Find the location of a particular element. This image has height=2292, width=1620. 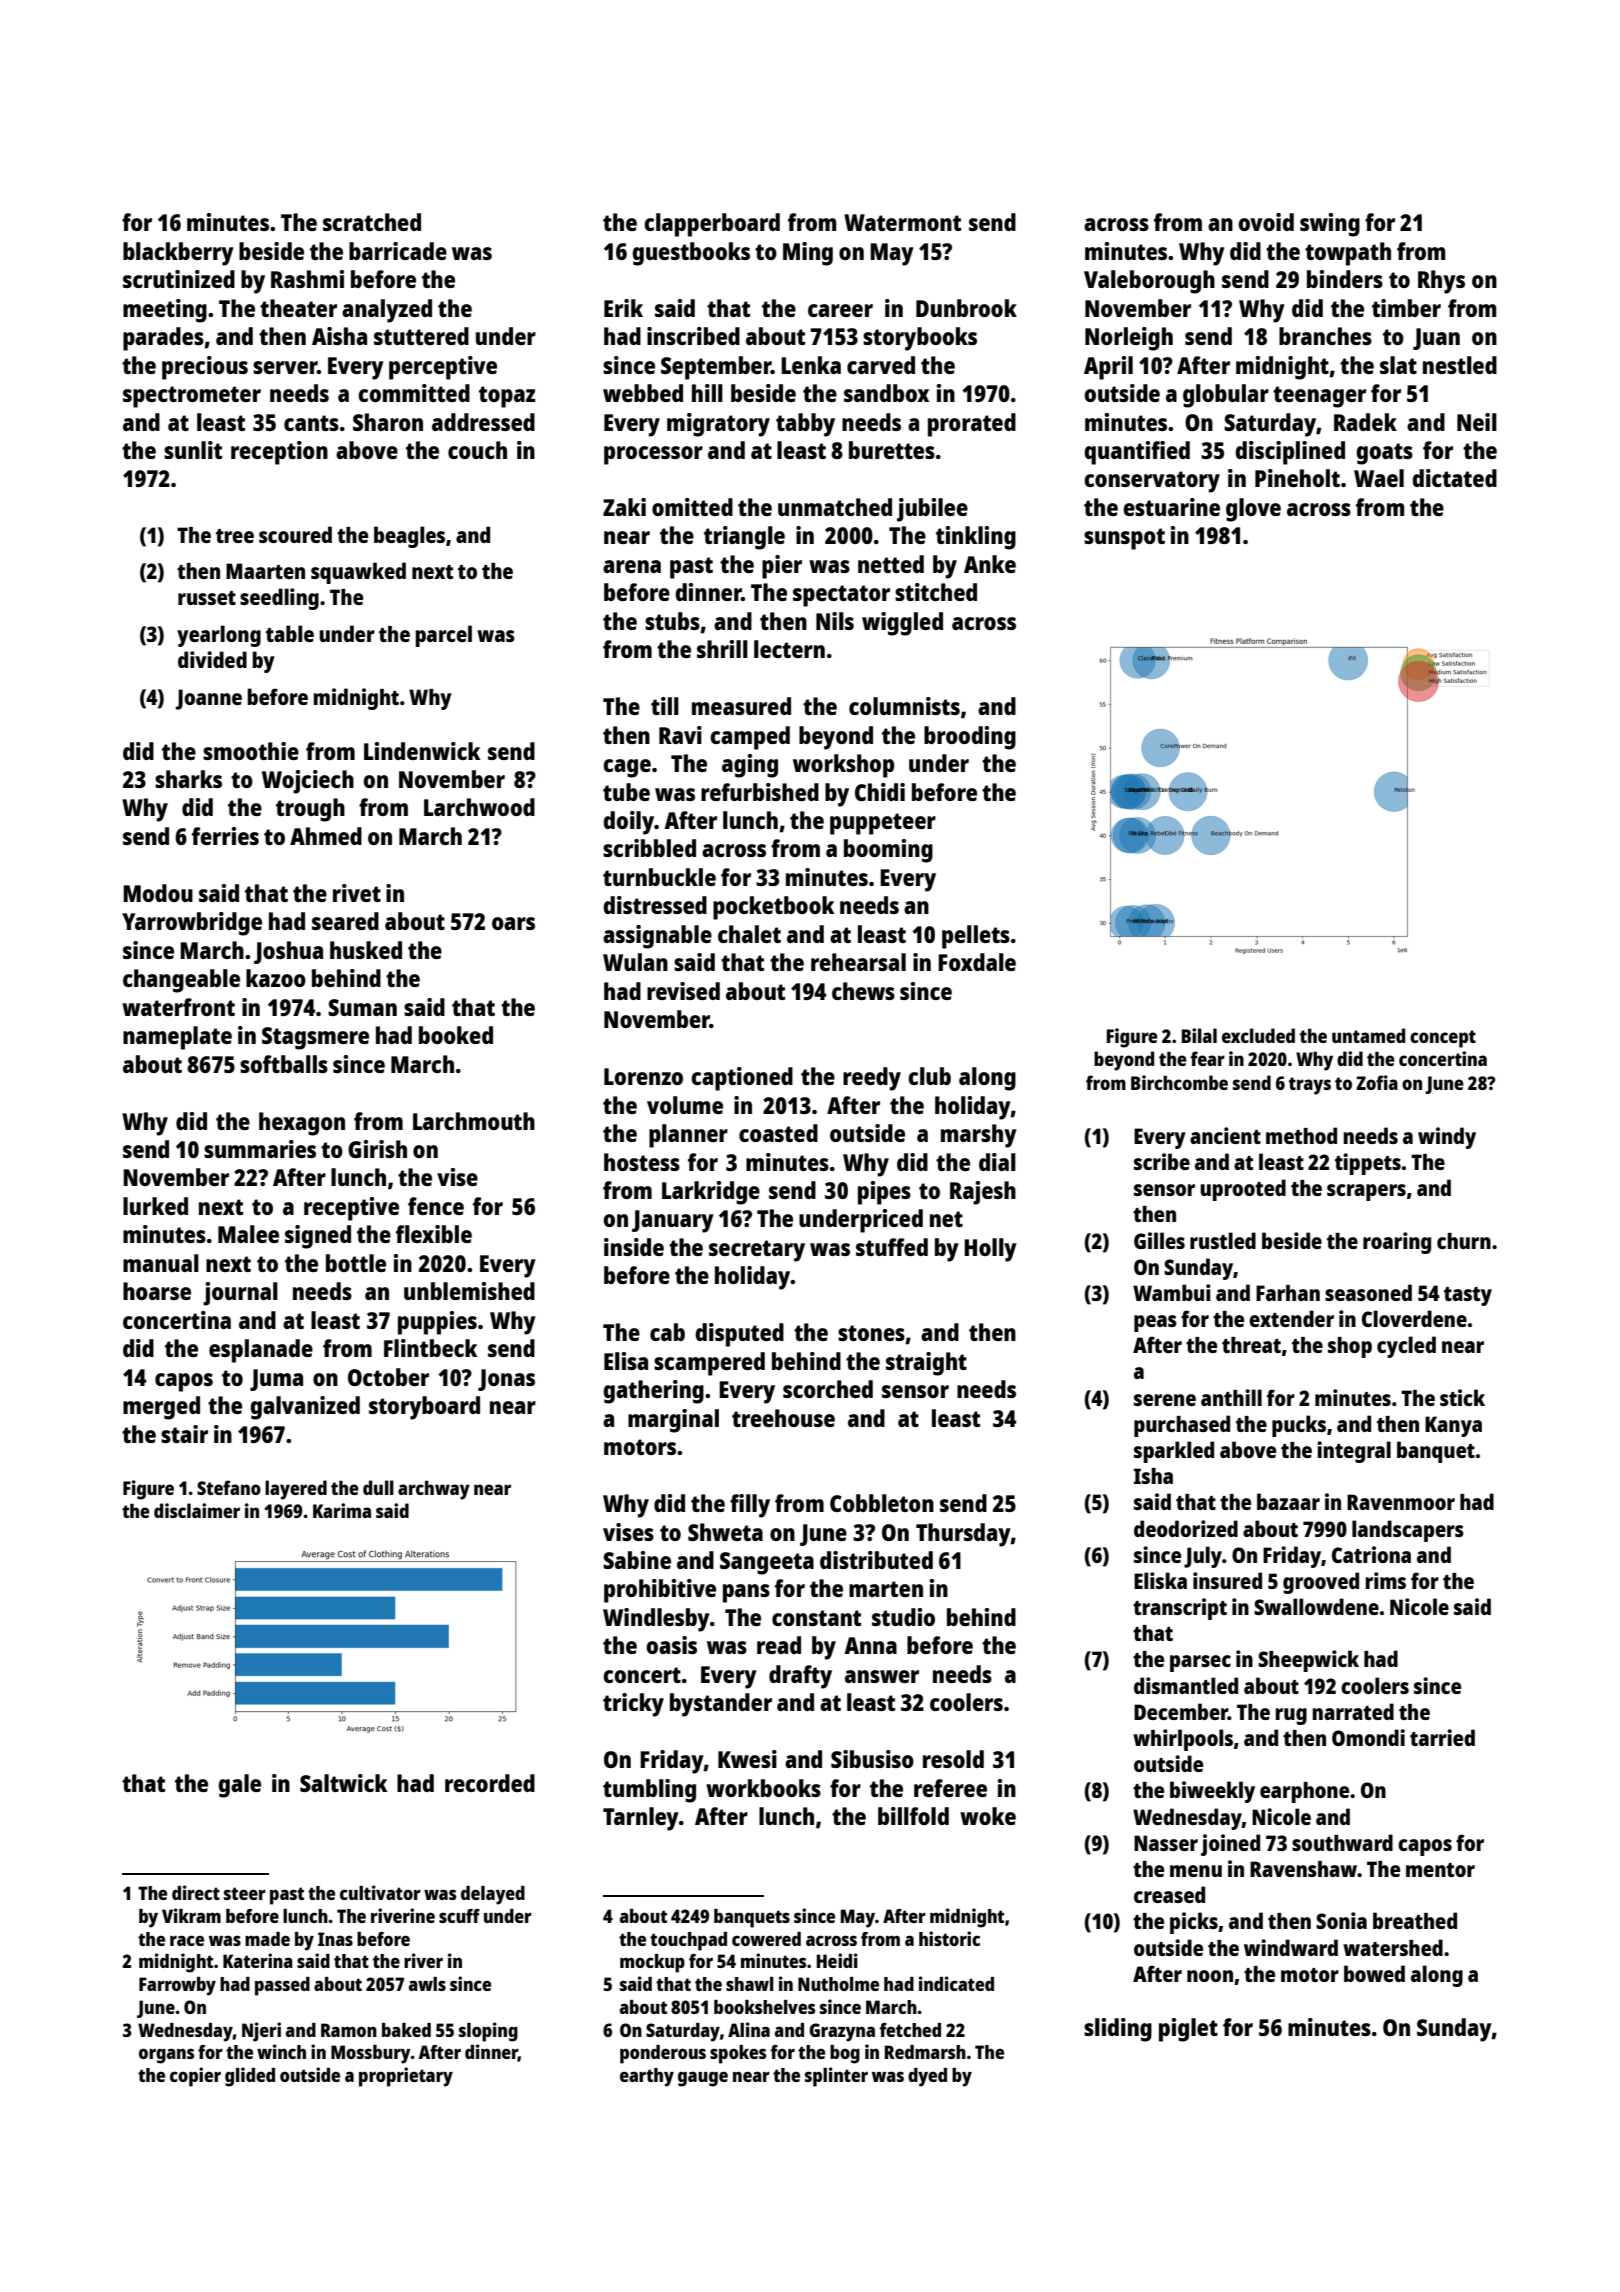

Vikram is located at coordinates (191, 1915).
